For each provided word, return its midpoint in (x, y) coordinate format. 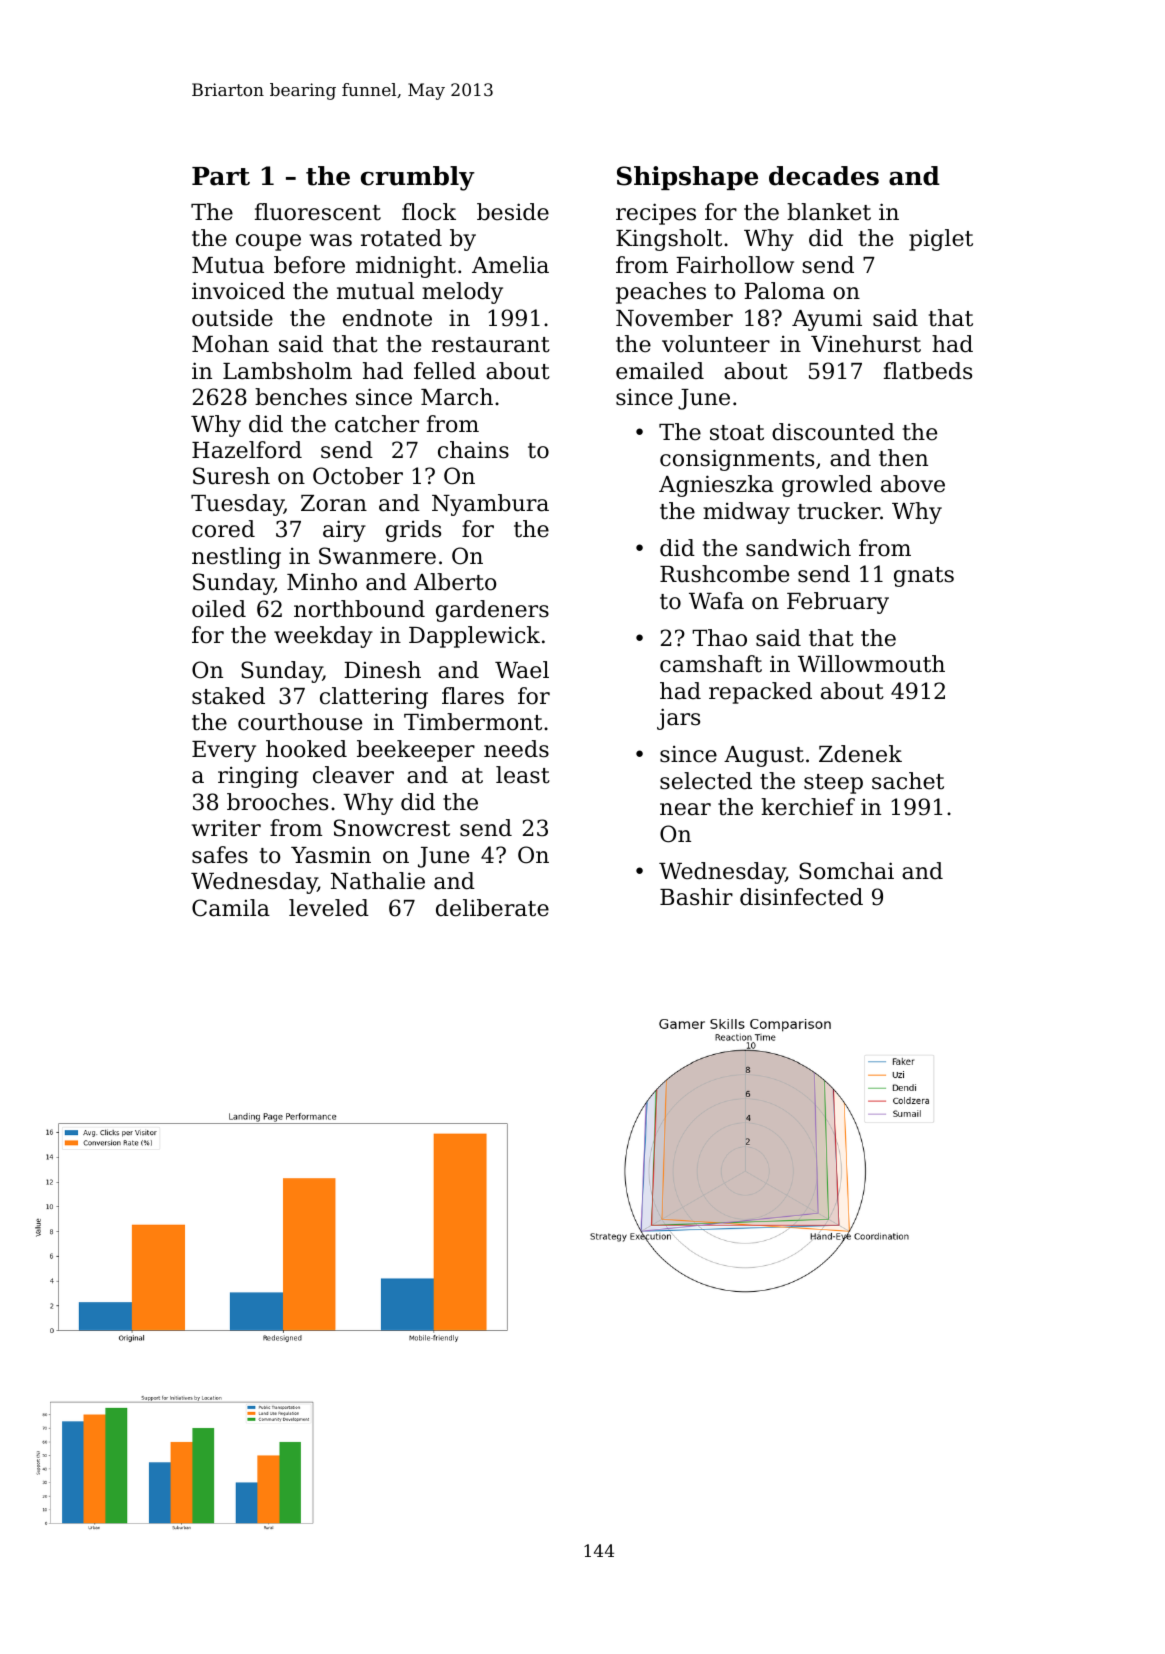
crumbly (418, 178)
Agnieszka (716, 486)
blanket (829, 212)
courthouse (300, 722)
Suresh (231, 476)
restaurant (491, 345)
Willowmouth (871, 664)
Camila (231, 908)
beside (513, 212)
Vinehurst (866, 344)
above (913, 484)
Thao (719, 638)
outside (232, 318)
